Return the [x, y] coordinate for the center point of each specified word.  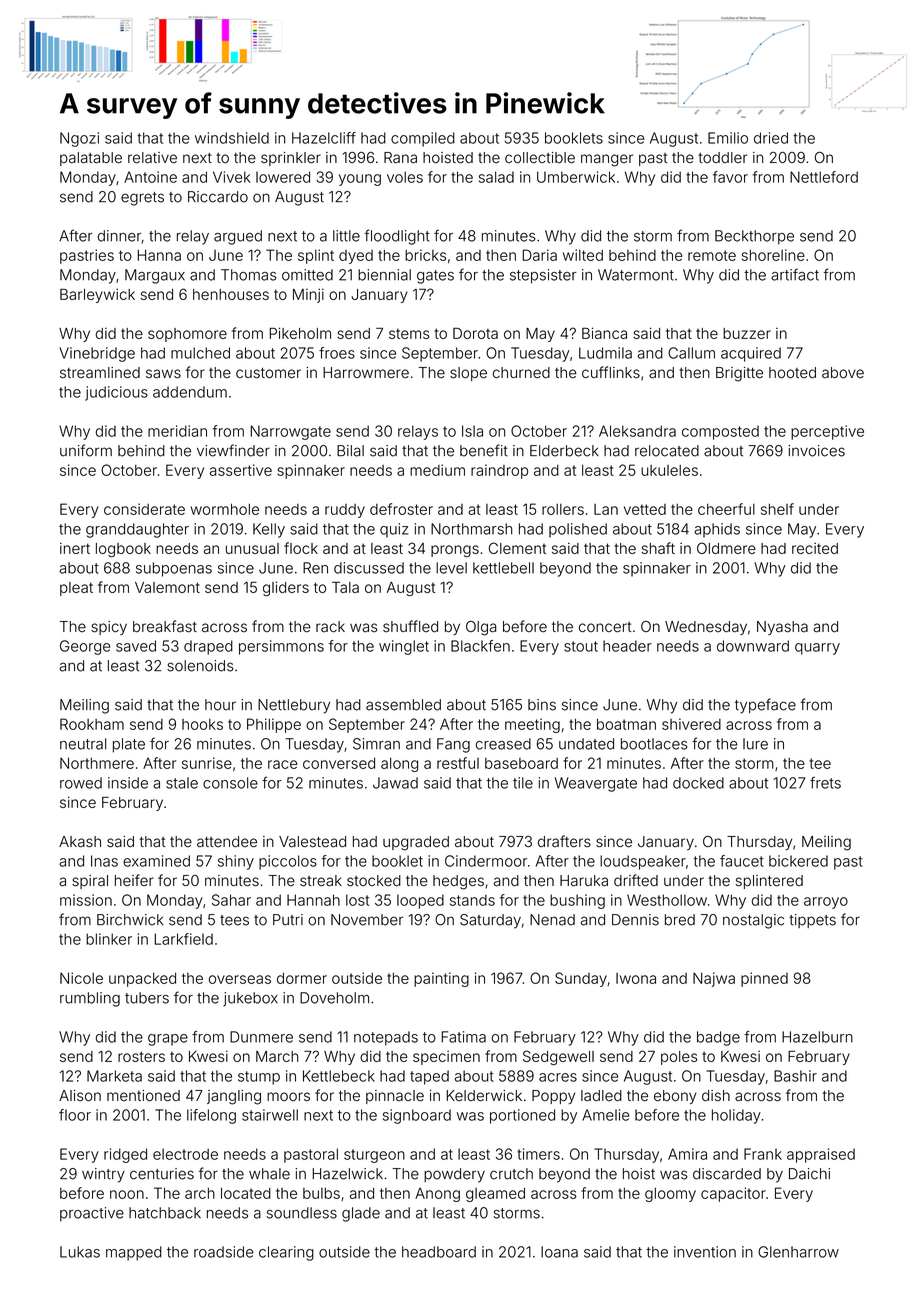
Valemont [167, 587]
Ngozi [79, 139]
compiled [423, 139]
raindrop [499, 471]
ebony [675, 1097]
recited [815, 548]
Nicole [81, 978]
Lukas [80, 1252]
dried [771, 138]
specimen [446, 1058]
